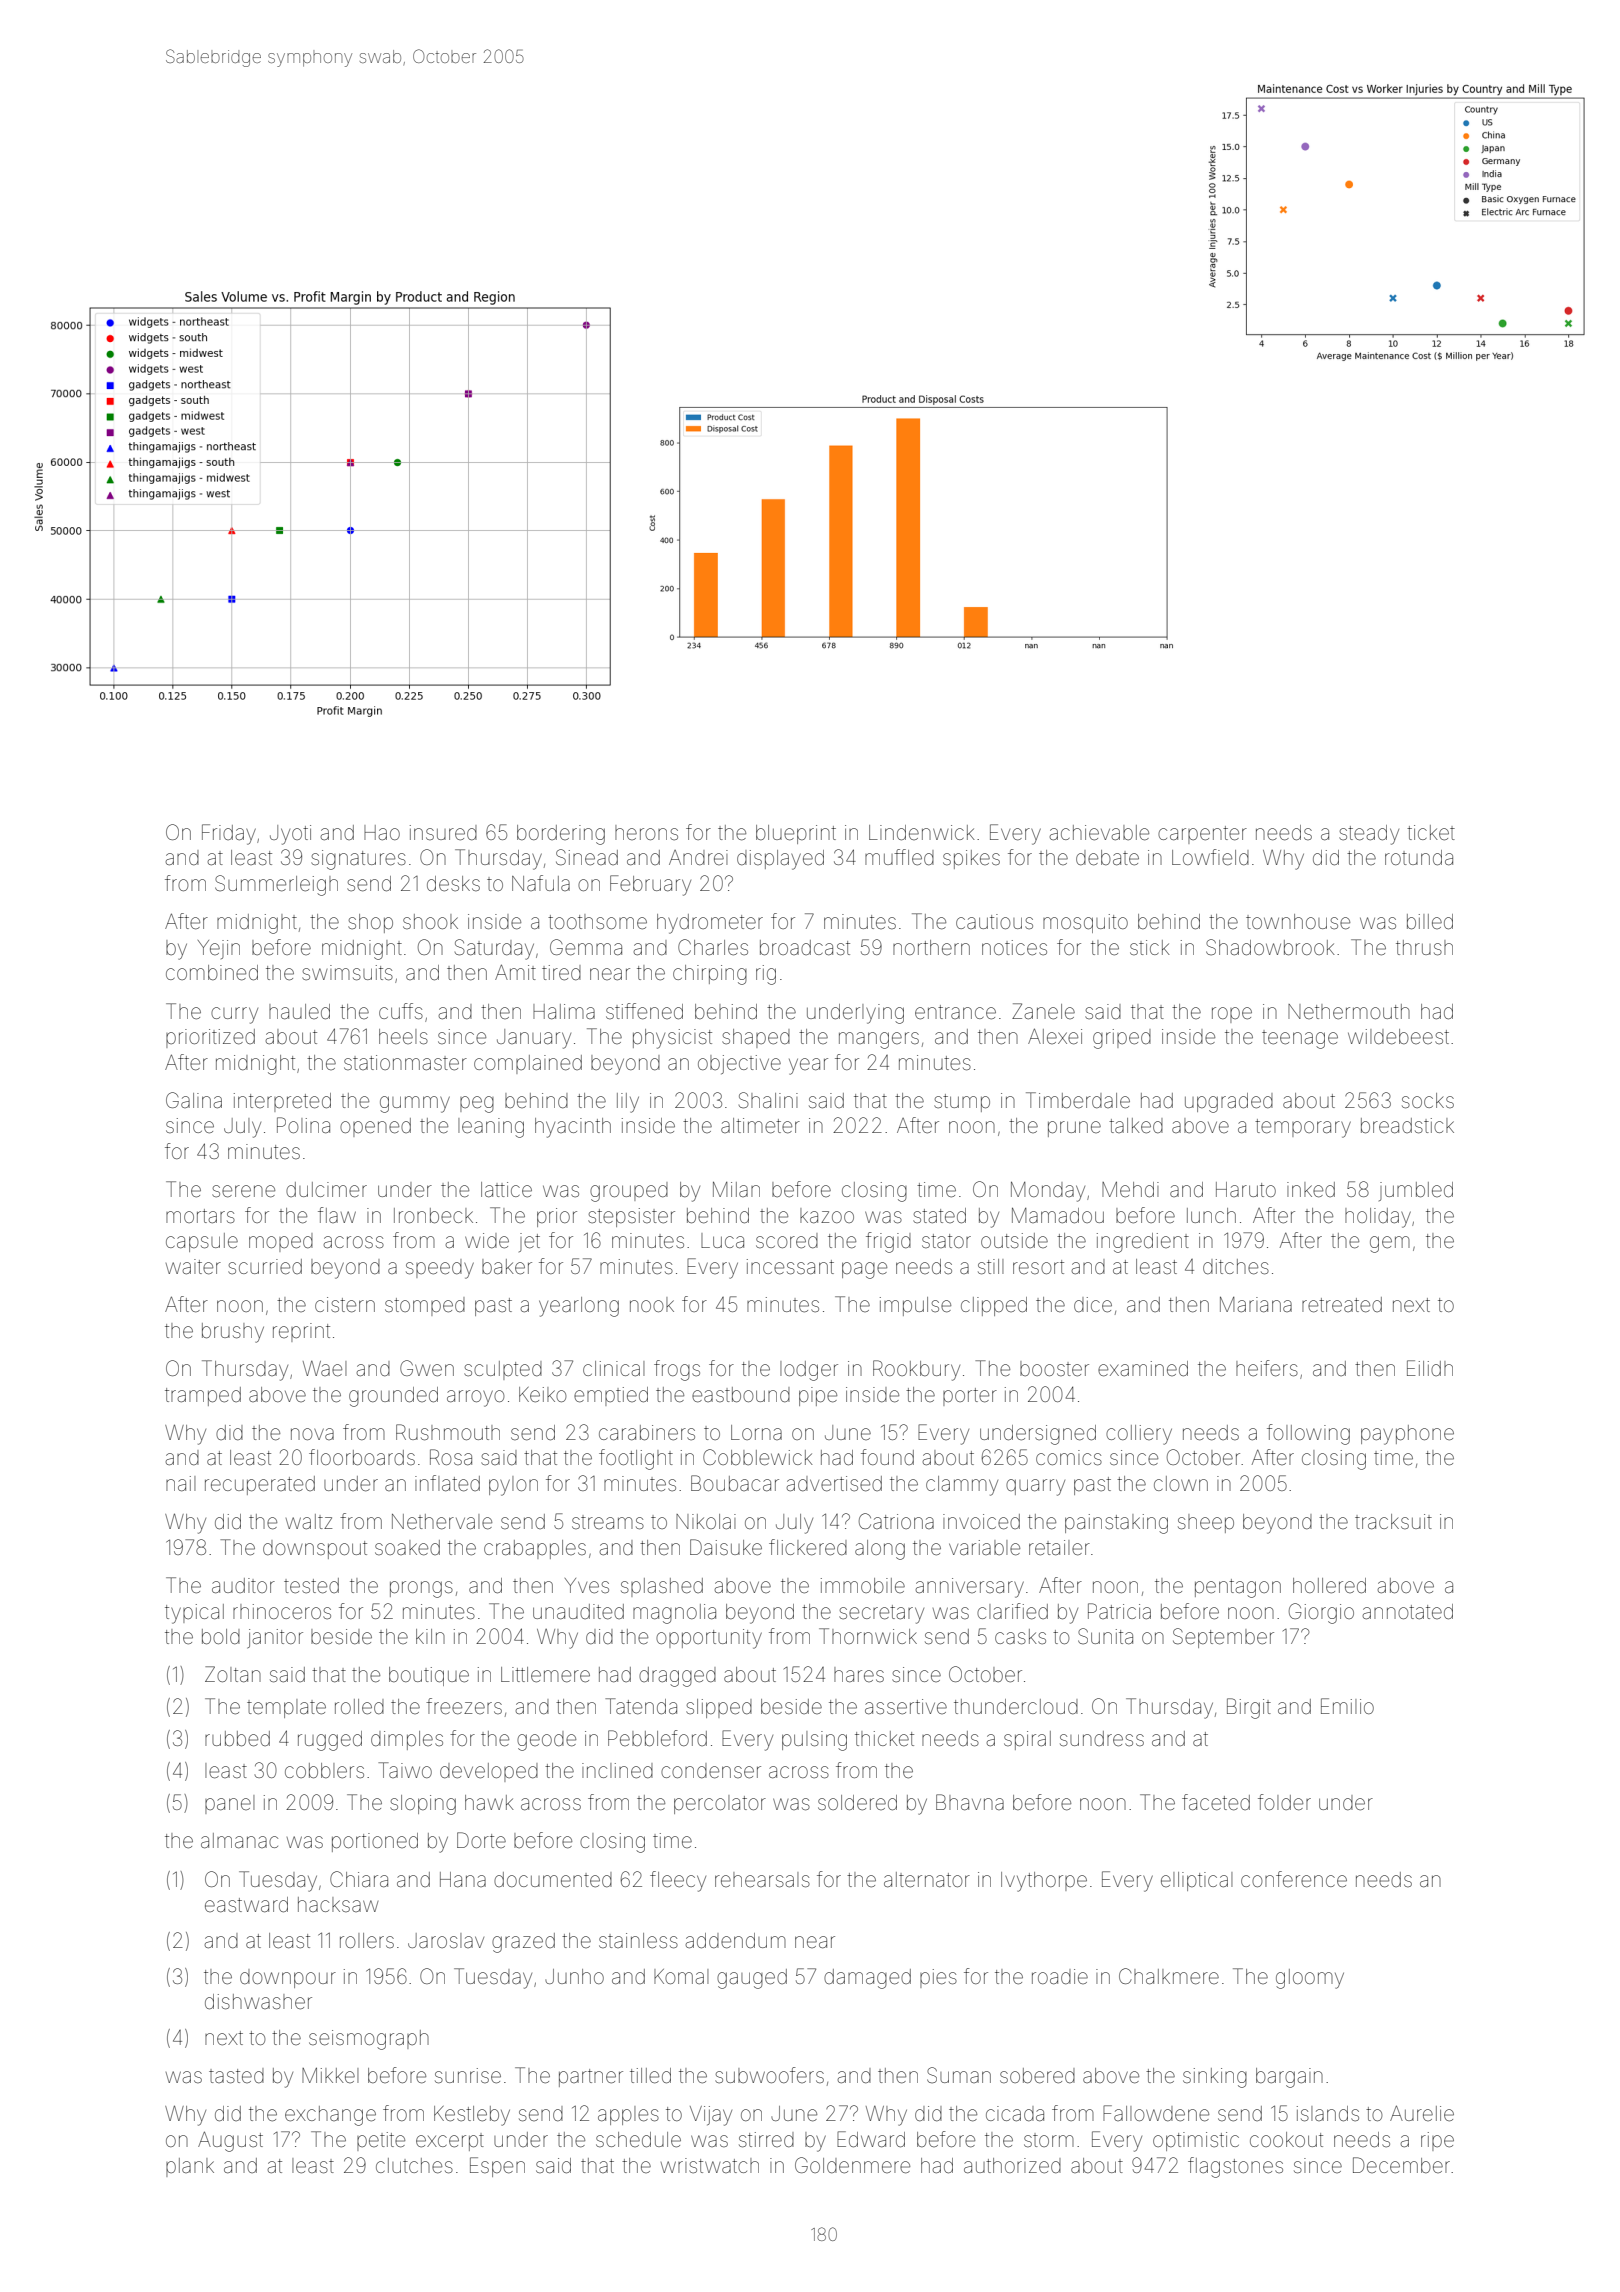  Describe the element at coordinates (369, 2040) in the document. I see `seismograph` at that location.
